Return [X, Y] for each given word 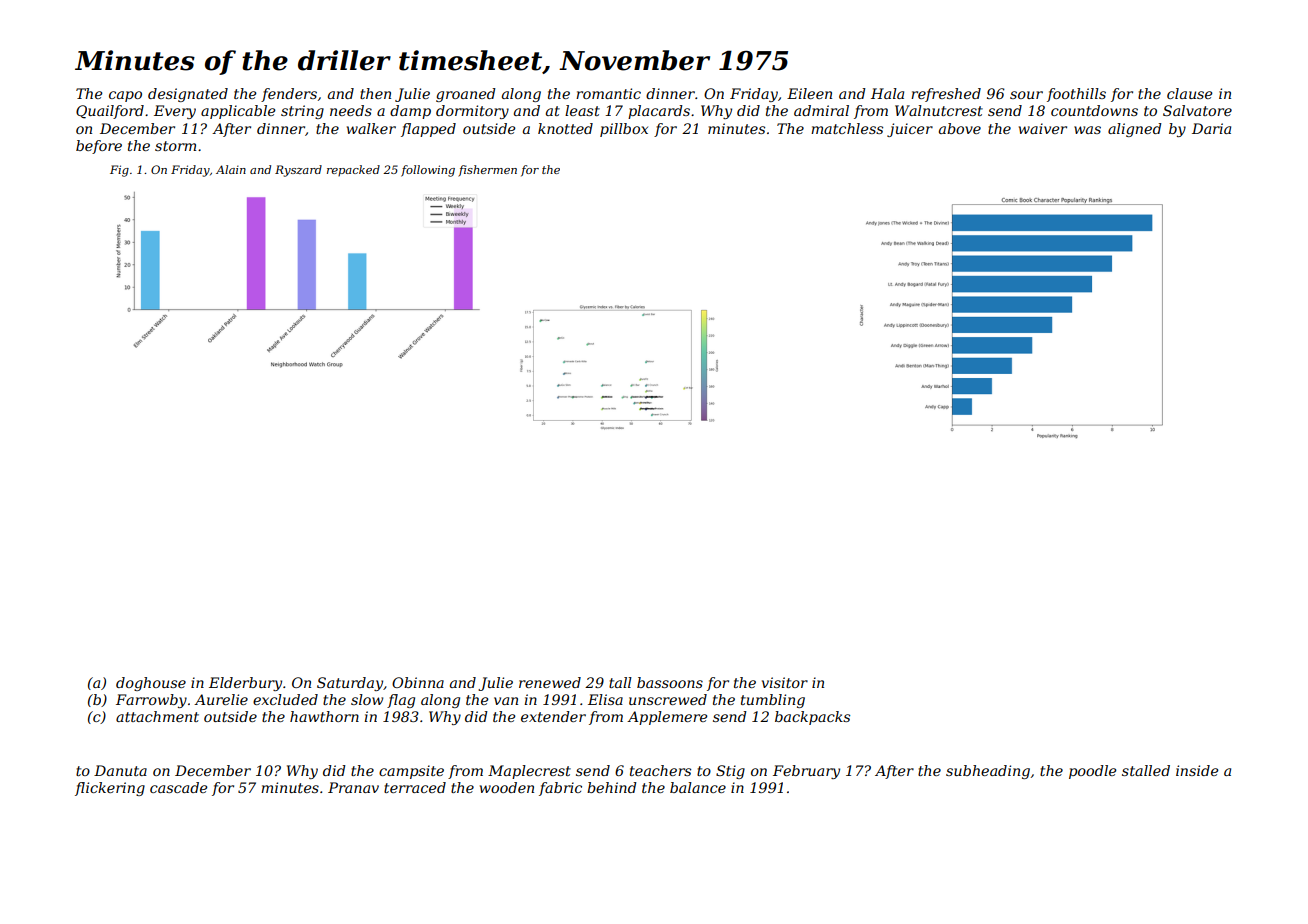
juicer [910, 130]
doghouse [151, 684]
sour [1026, 95]
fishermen [487, 171]
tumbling [773, 701]
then [375, 93]
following [428, 171]
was [1087, 130]
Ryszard [298, 171]
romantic [608, 93]
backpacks [812, 718]
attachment [157, 716]
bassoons [670, 682]
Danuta [120, 770]
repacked [353, 170]
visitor [785, 682]
